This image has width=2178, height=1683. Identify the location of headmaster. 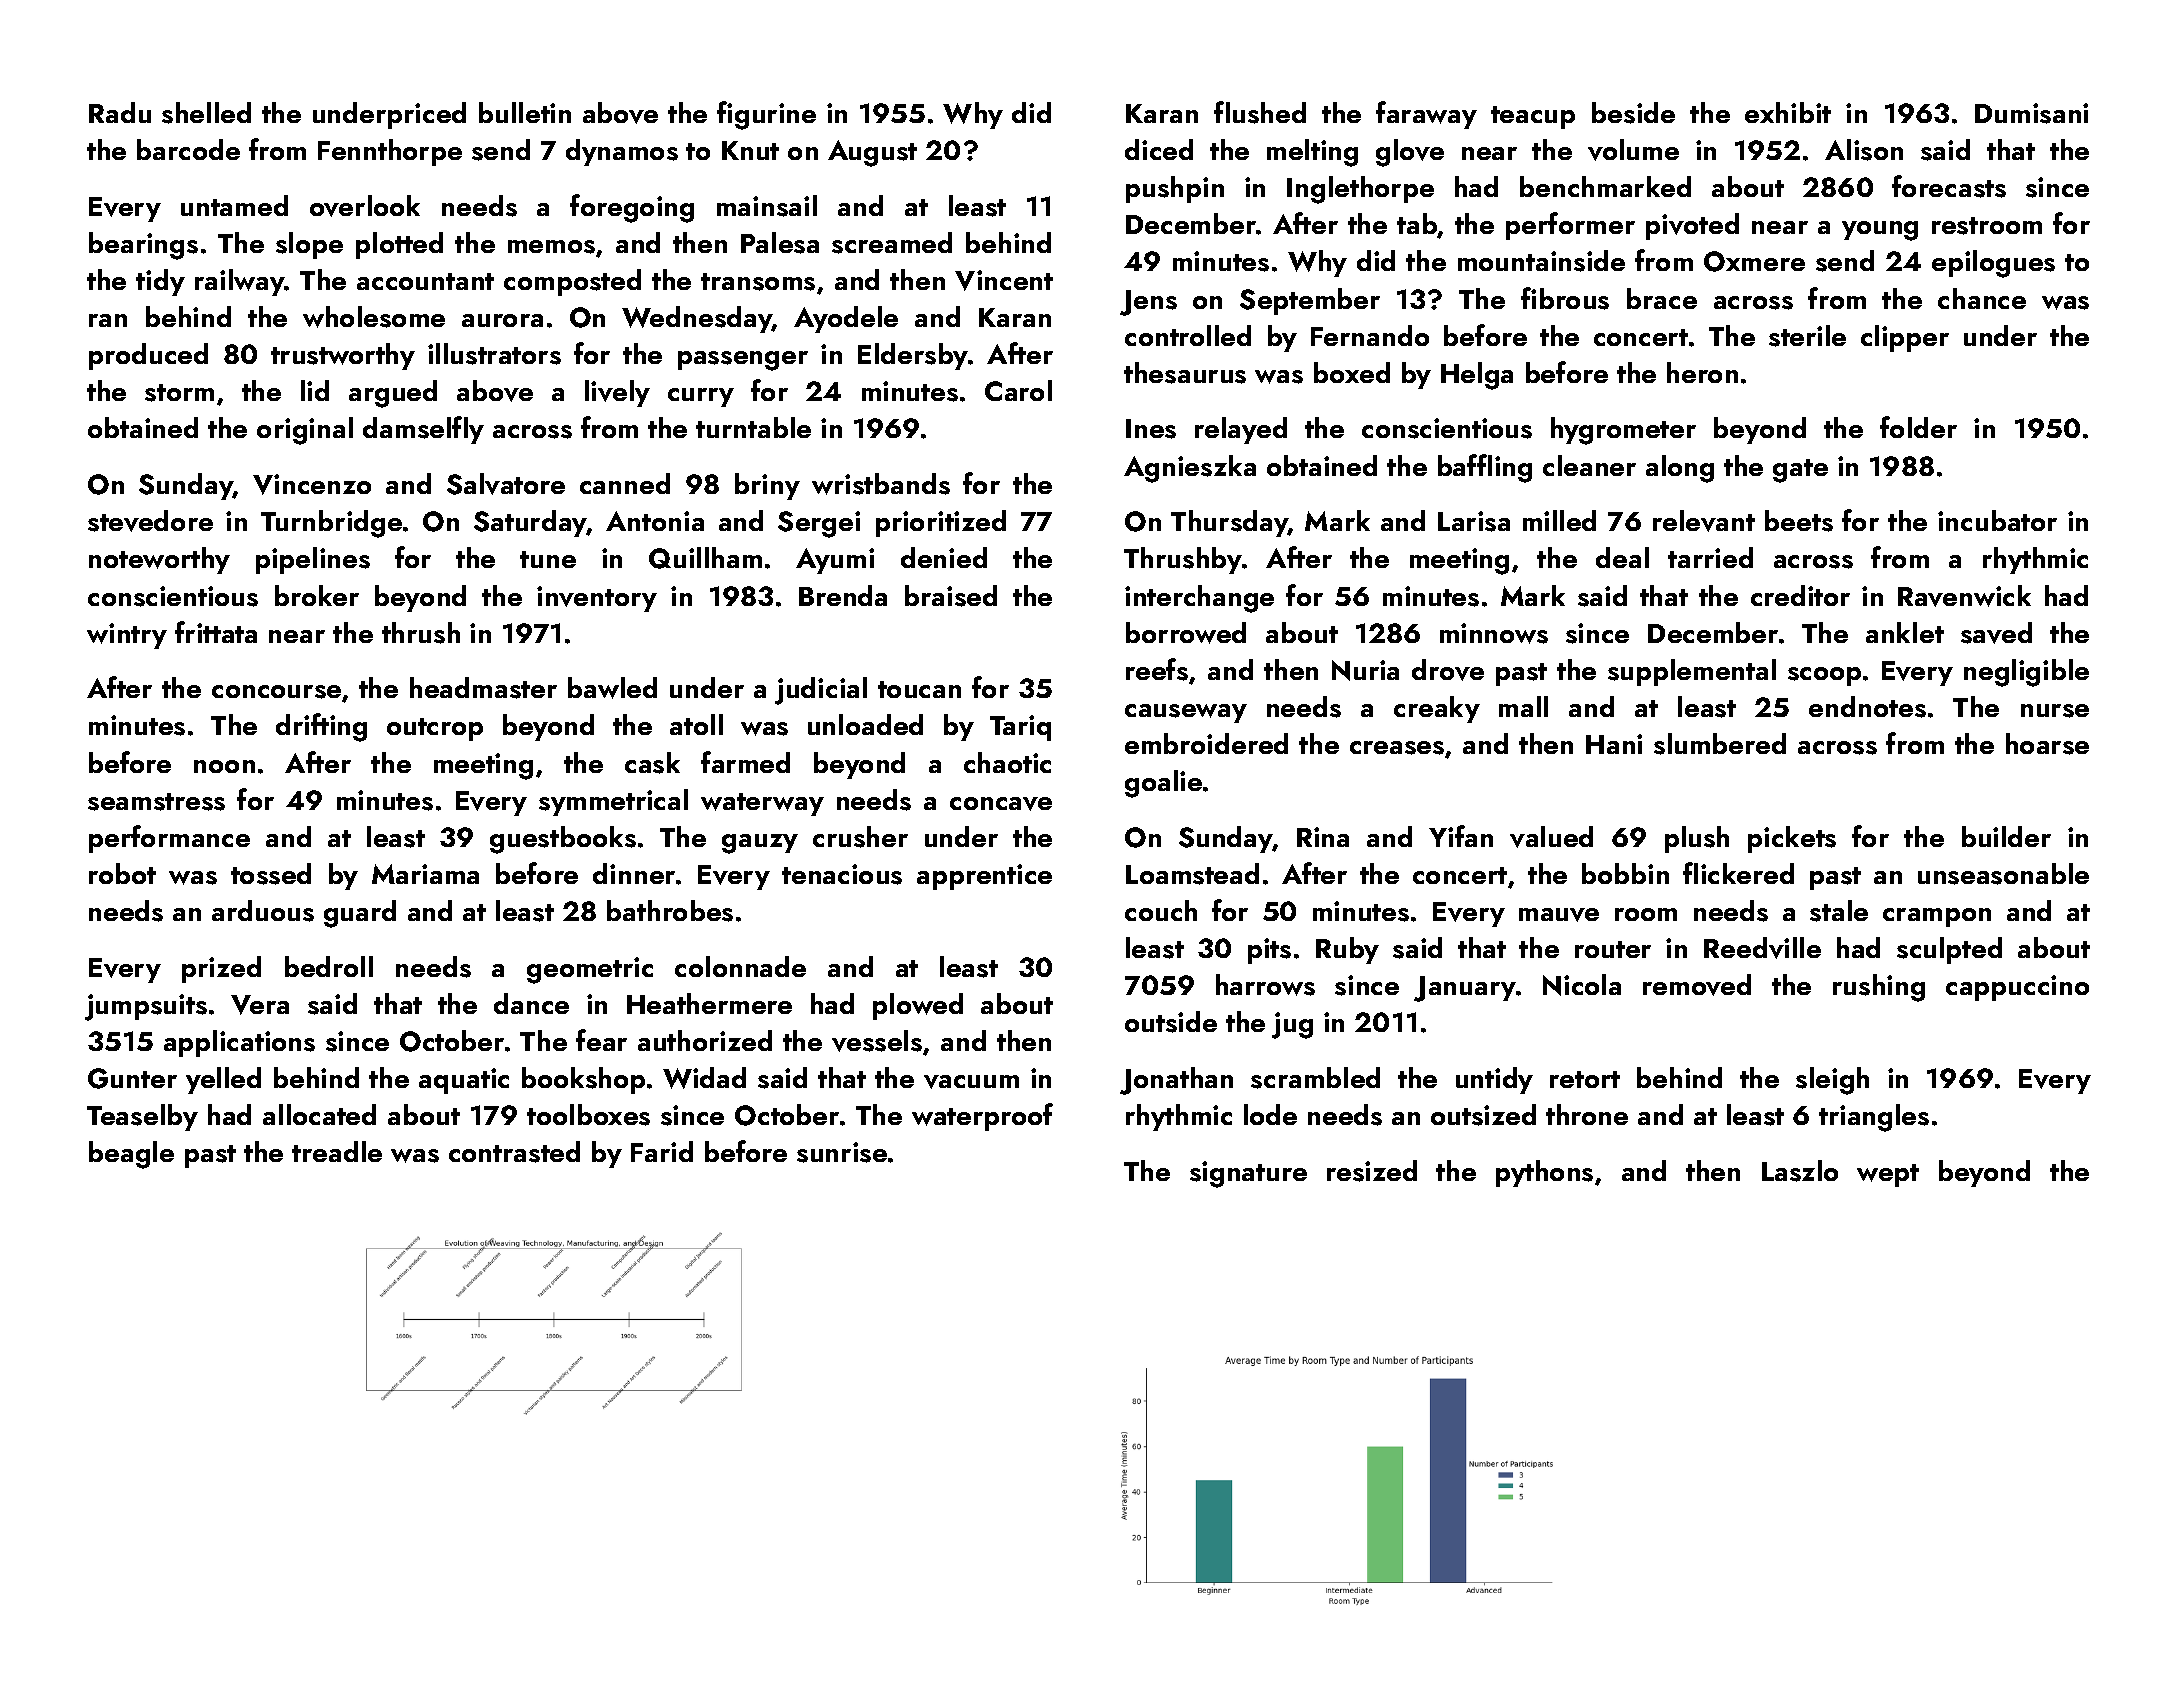
(483, 688).
